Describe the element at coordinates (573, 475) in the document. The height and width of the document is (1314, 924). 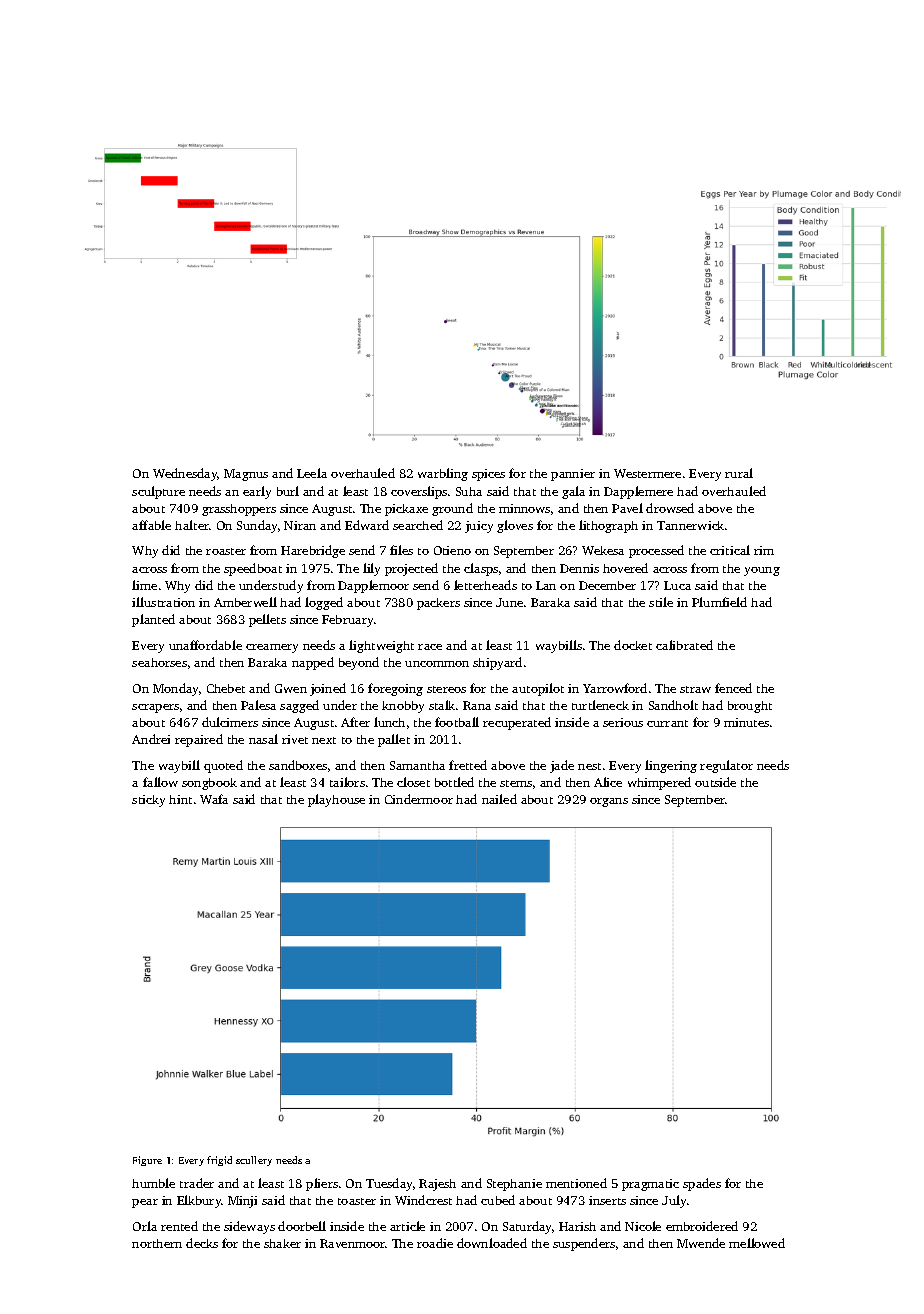
I see `pannier` at that location.
